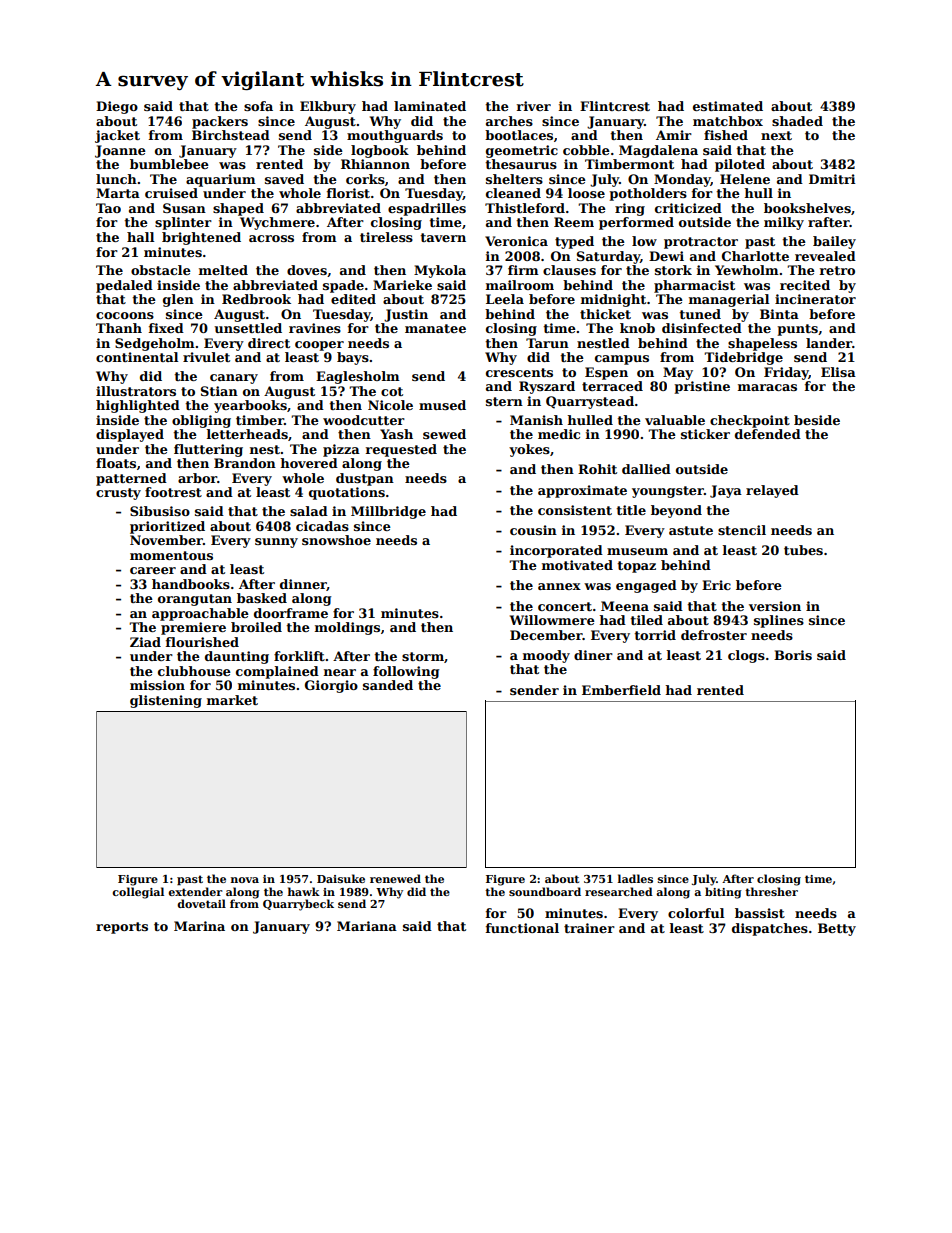  What do you see at coordinates (130, 435) in the document?
I see `displayed` at bounding box center [130, 435].
